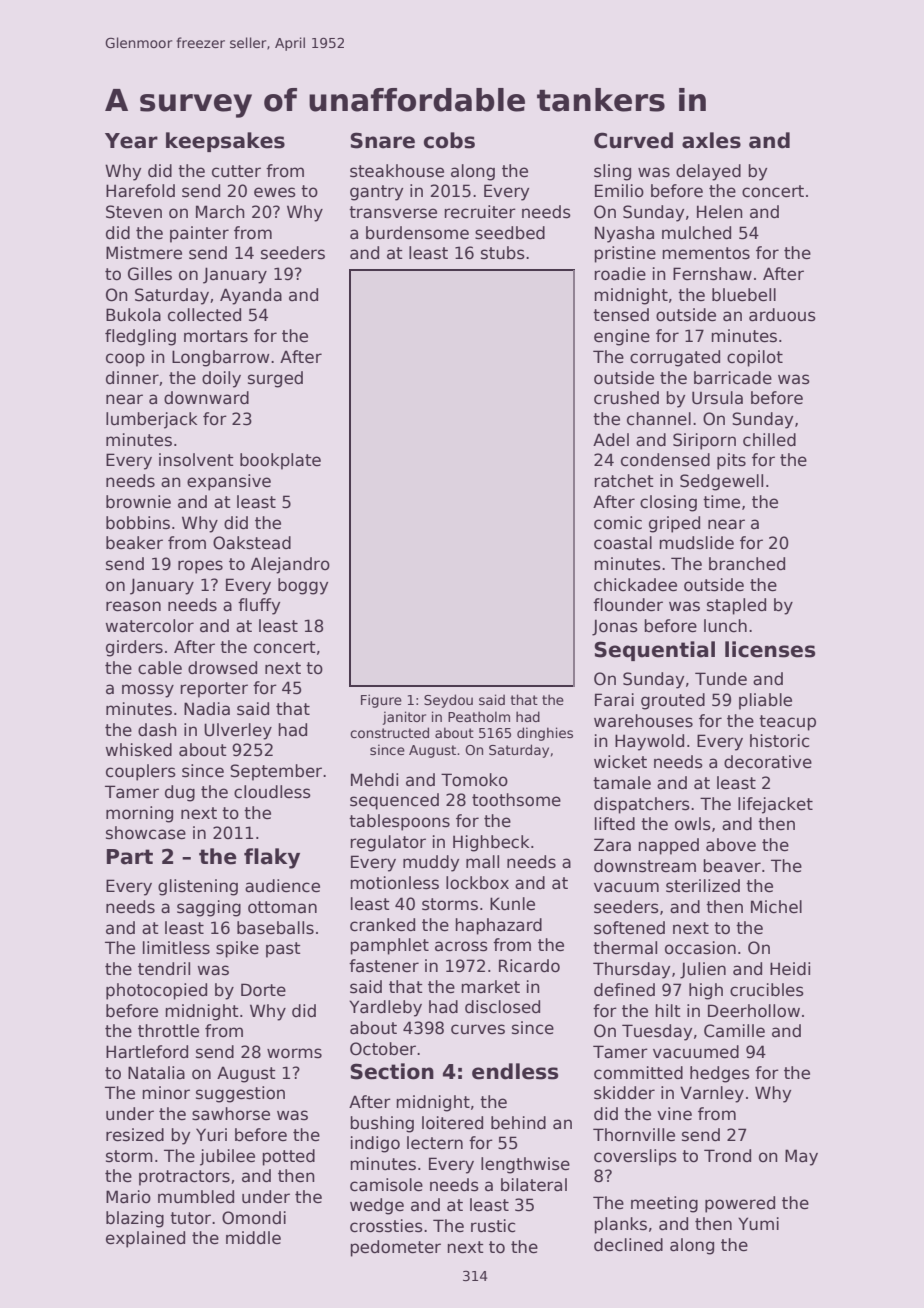  What do you see at coordinates (633, 140) in the screenshot?
I see `Curved` at bounding box center [633, 140].
